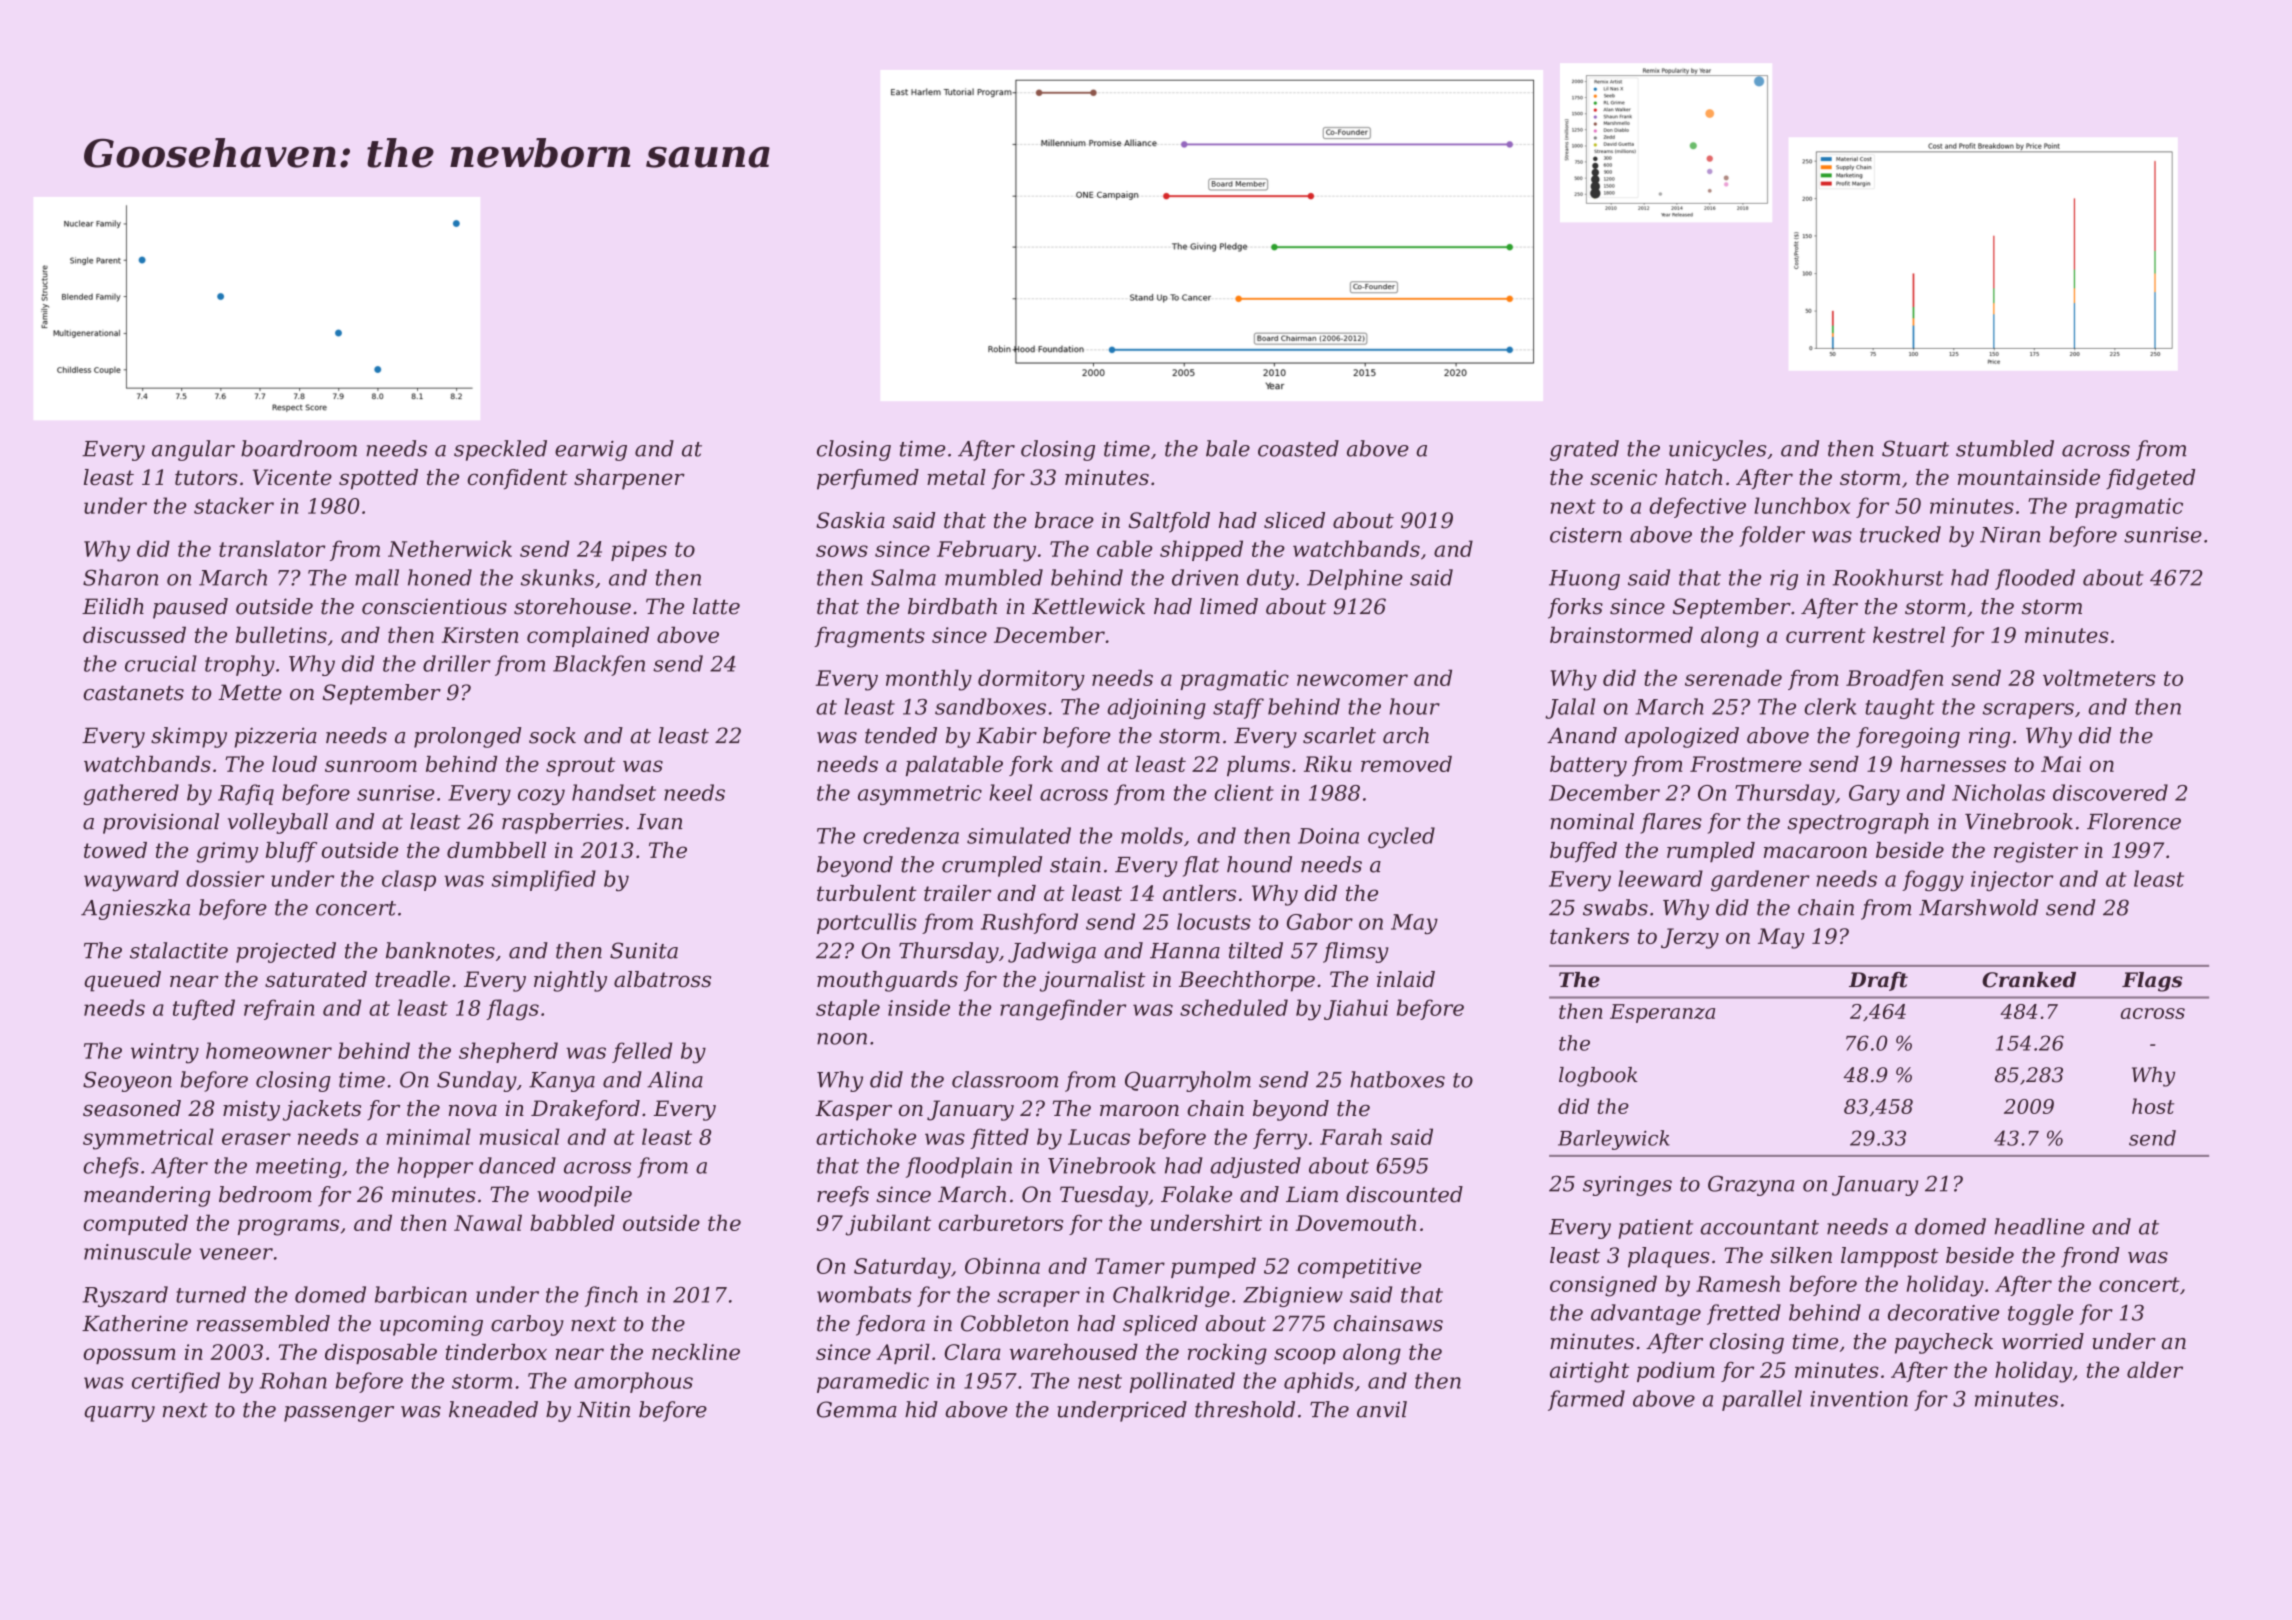  Describe the element at coordinates (584, 1196) in the document. I see `woodpile` at that location.
